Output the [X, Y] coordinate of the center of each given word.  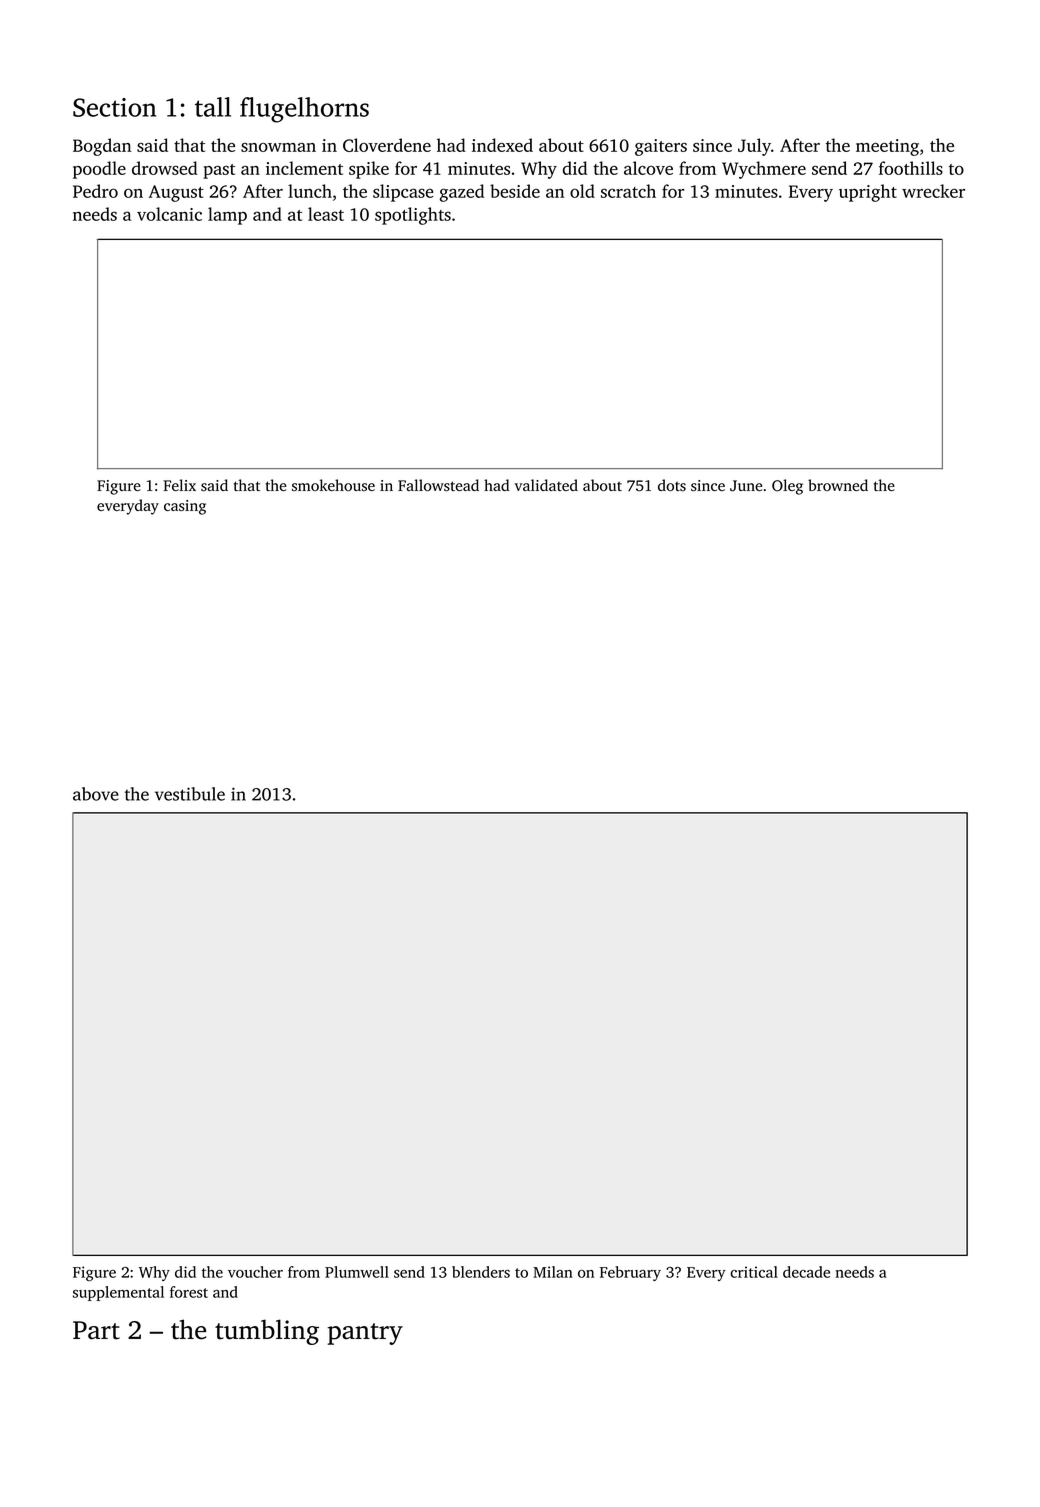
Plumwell [357, 1272]
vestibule [190, 794]
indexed [502, 145]
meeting [887, 147]
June [746, 486]
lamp [227, 216]
